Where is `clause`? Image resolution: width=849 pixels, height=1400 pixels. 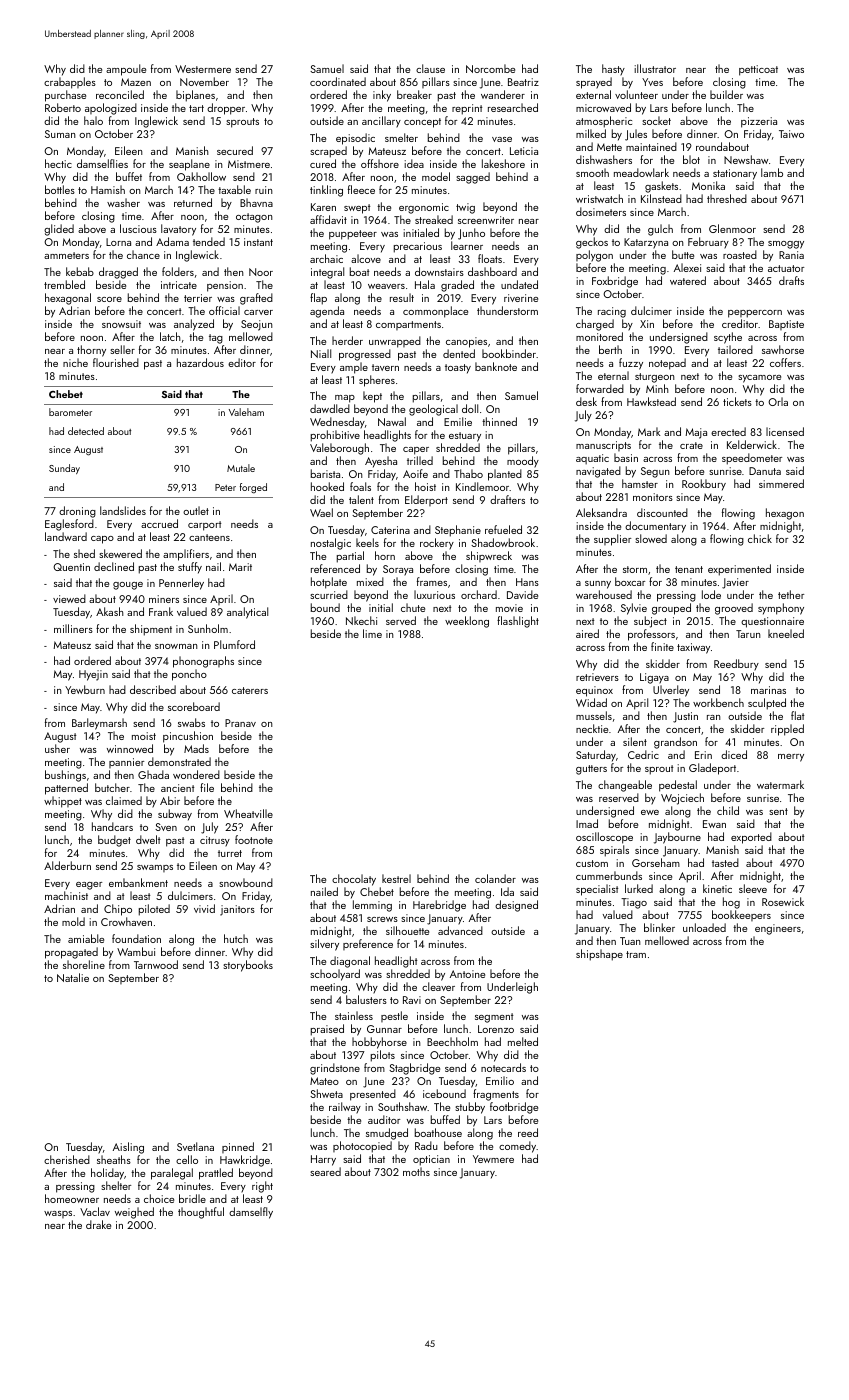 clause is located at coordinates (430, 68).
